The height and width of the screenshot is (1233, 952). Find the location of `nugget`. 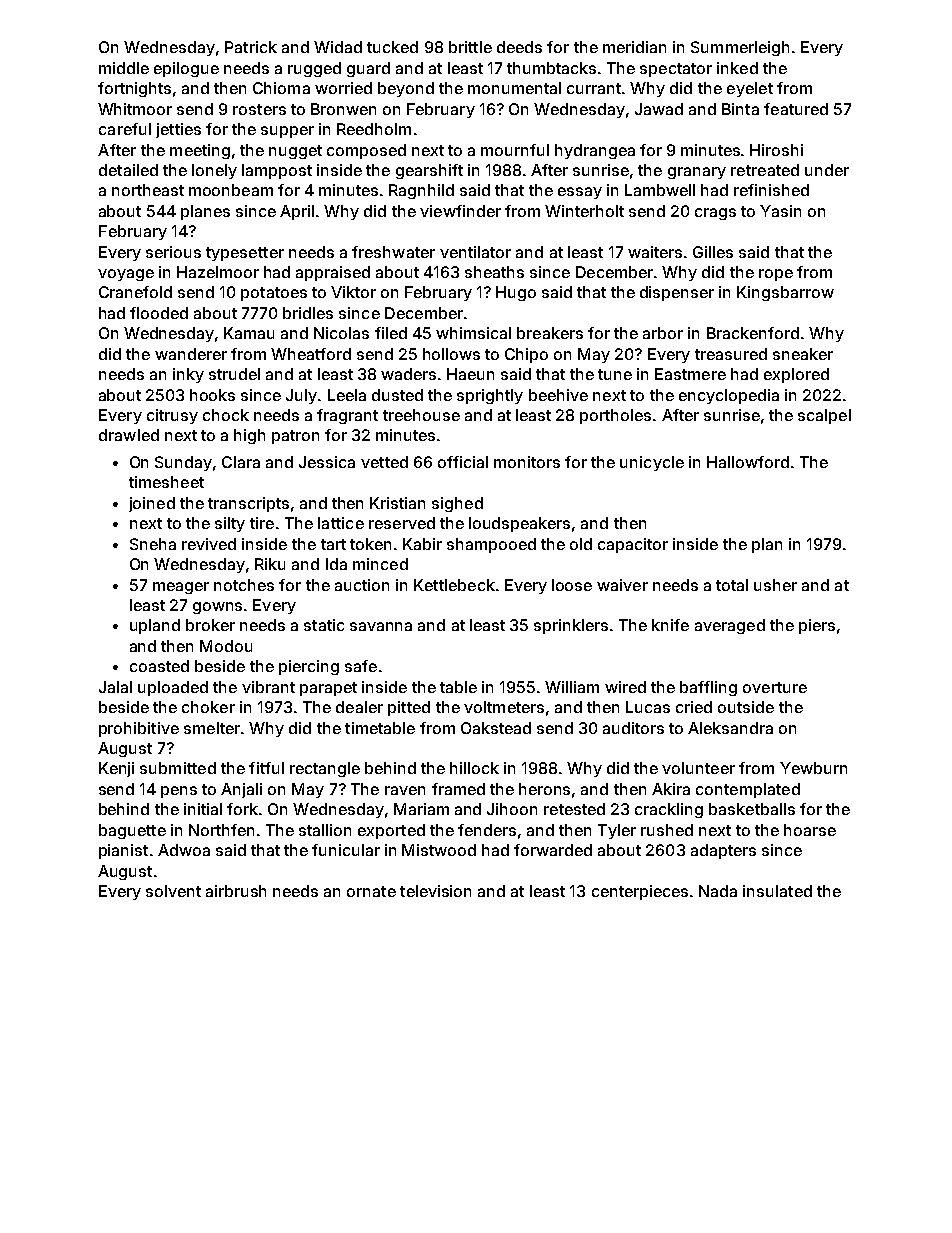

nugget is located at coordinates (295, 152).
